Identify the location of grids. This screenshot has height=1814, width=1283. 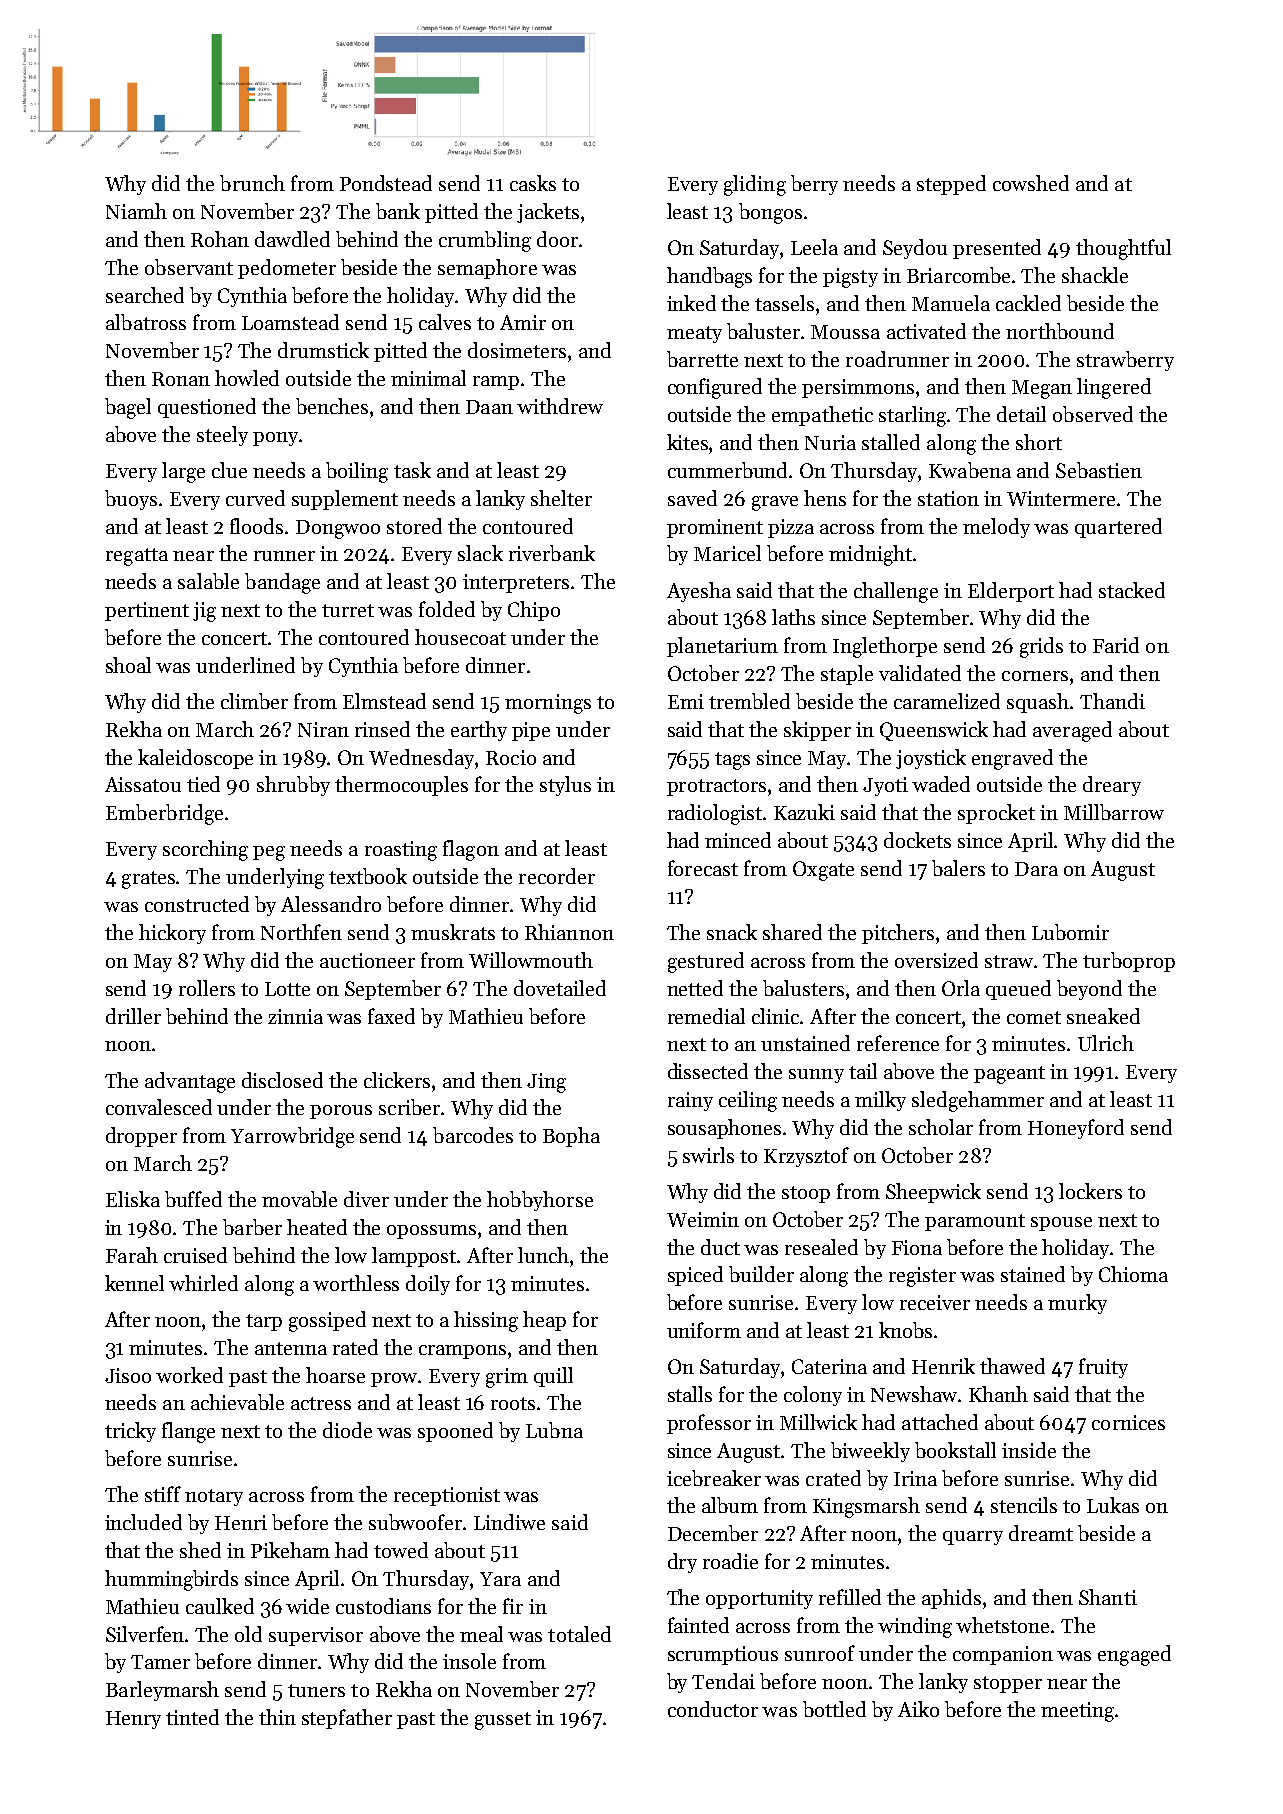
(1041, 647).
